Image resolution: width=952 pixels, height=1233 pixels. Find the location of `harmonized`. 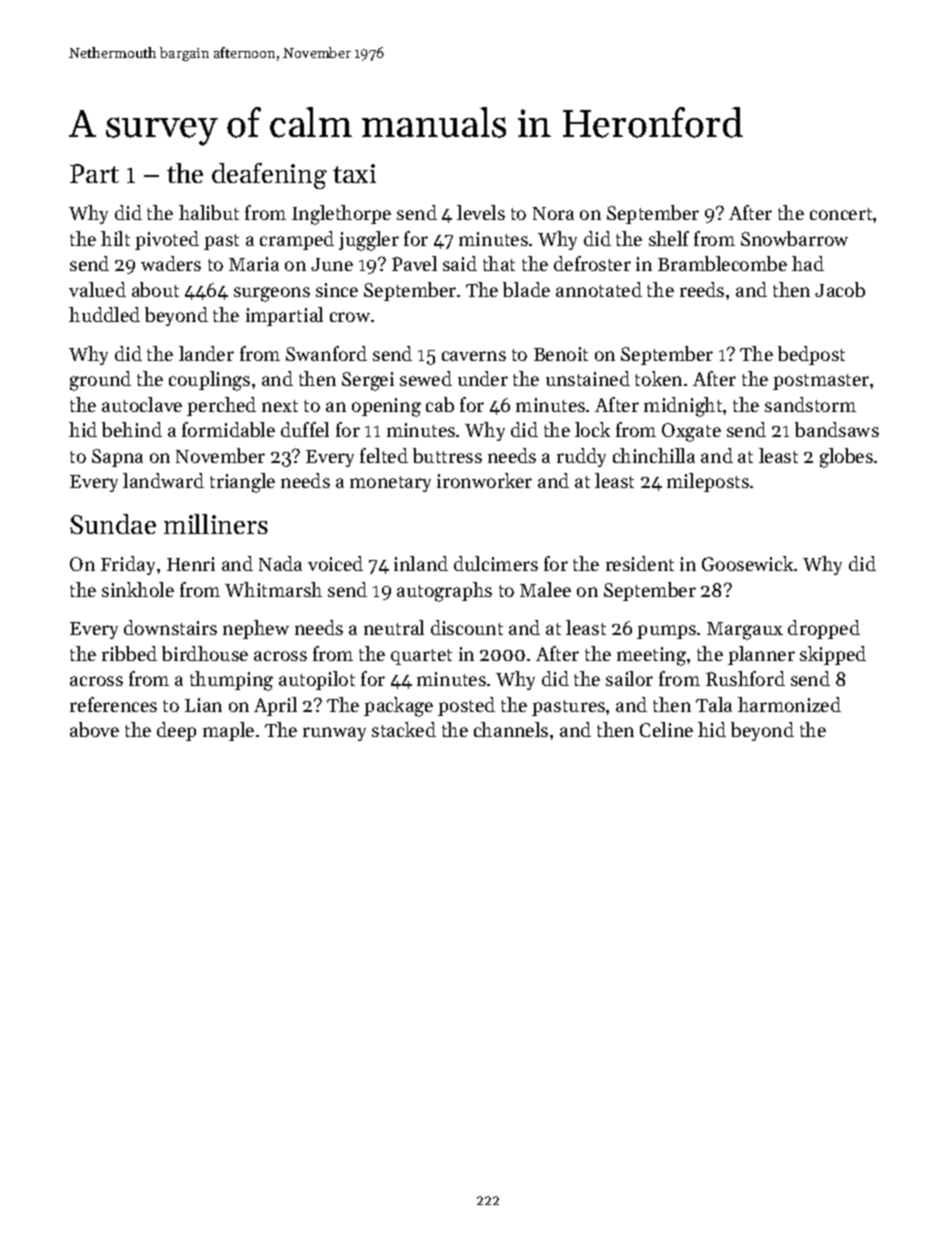

harmonized is located at coordinates (789, 704).
